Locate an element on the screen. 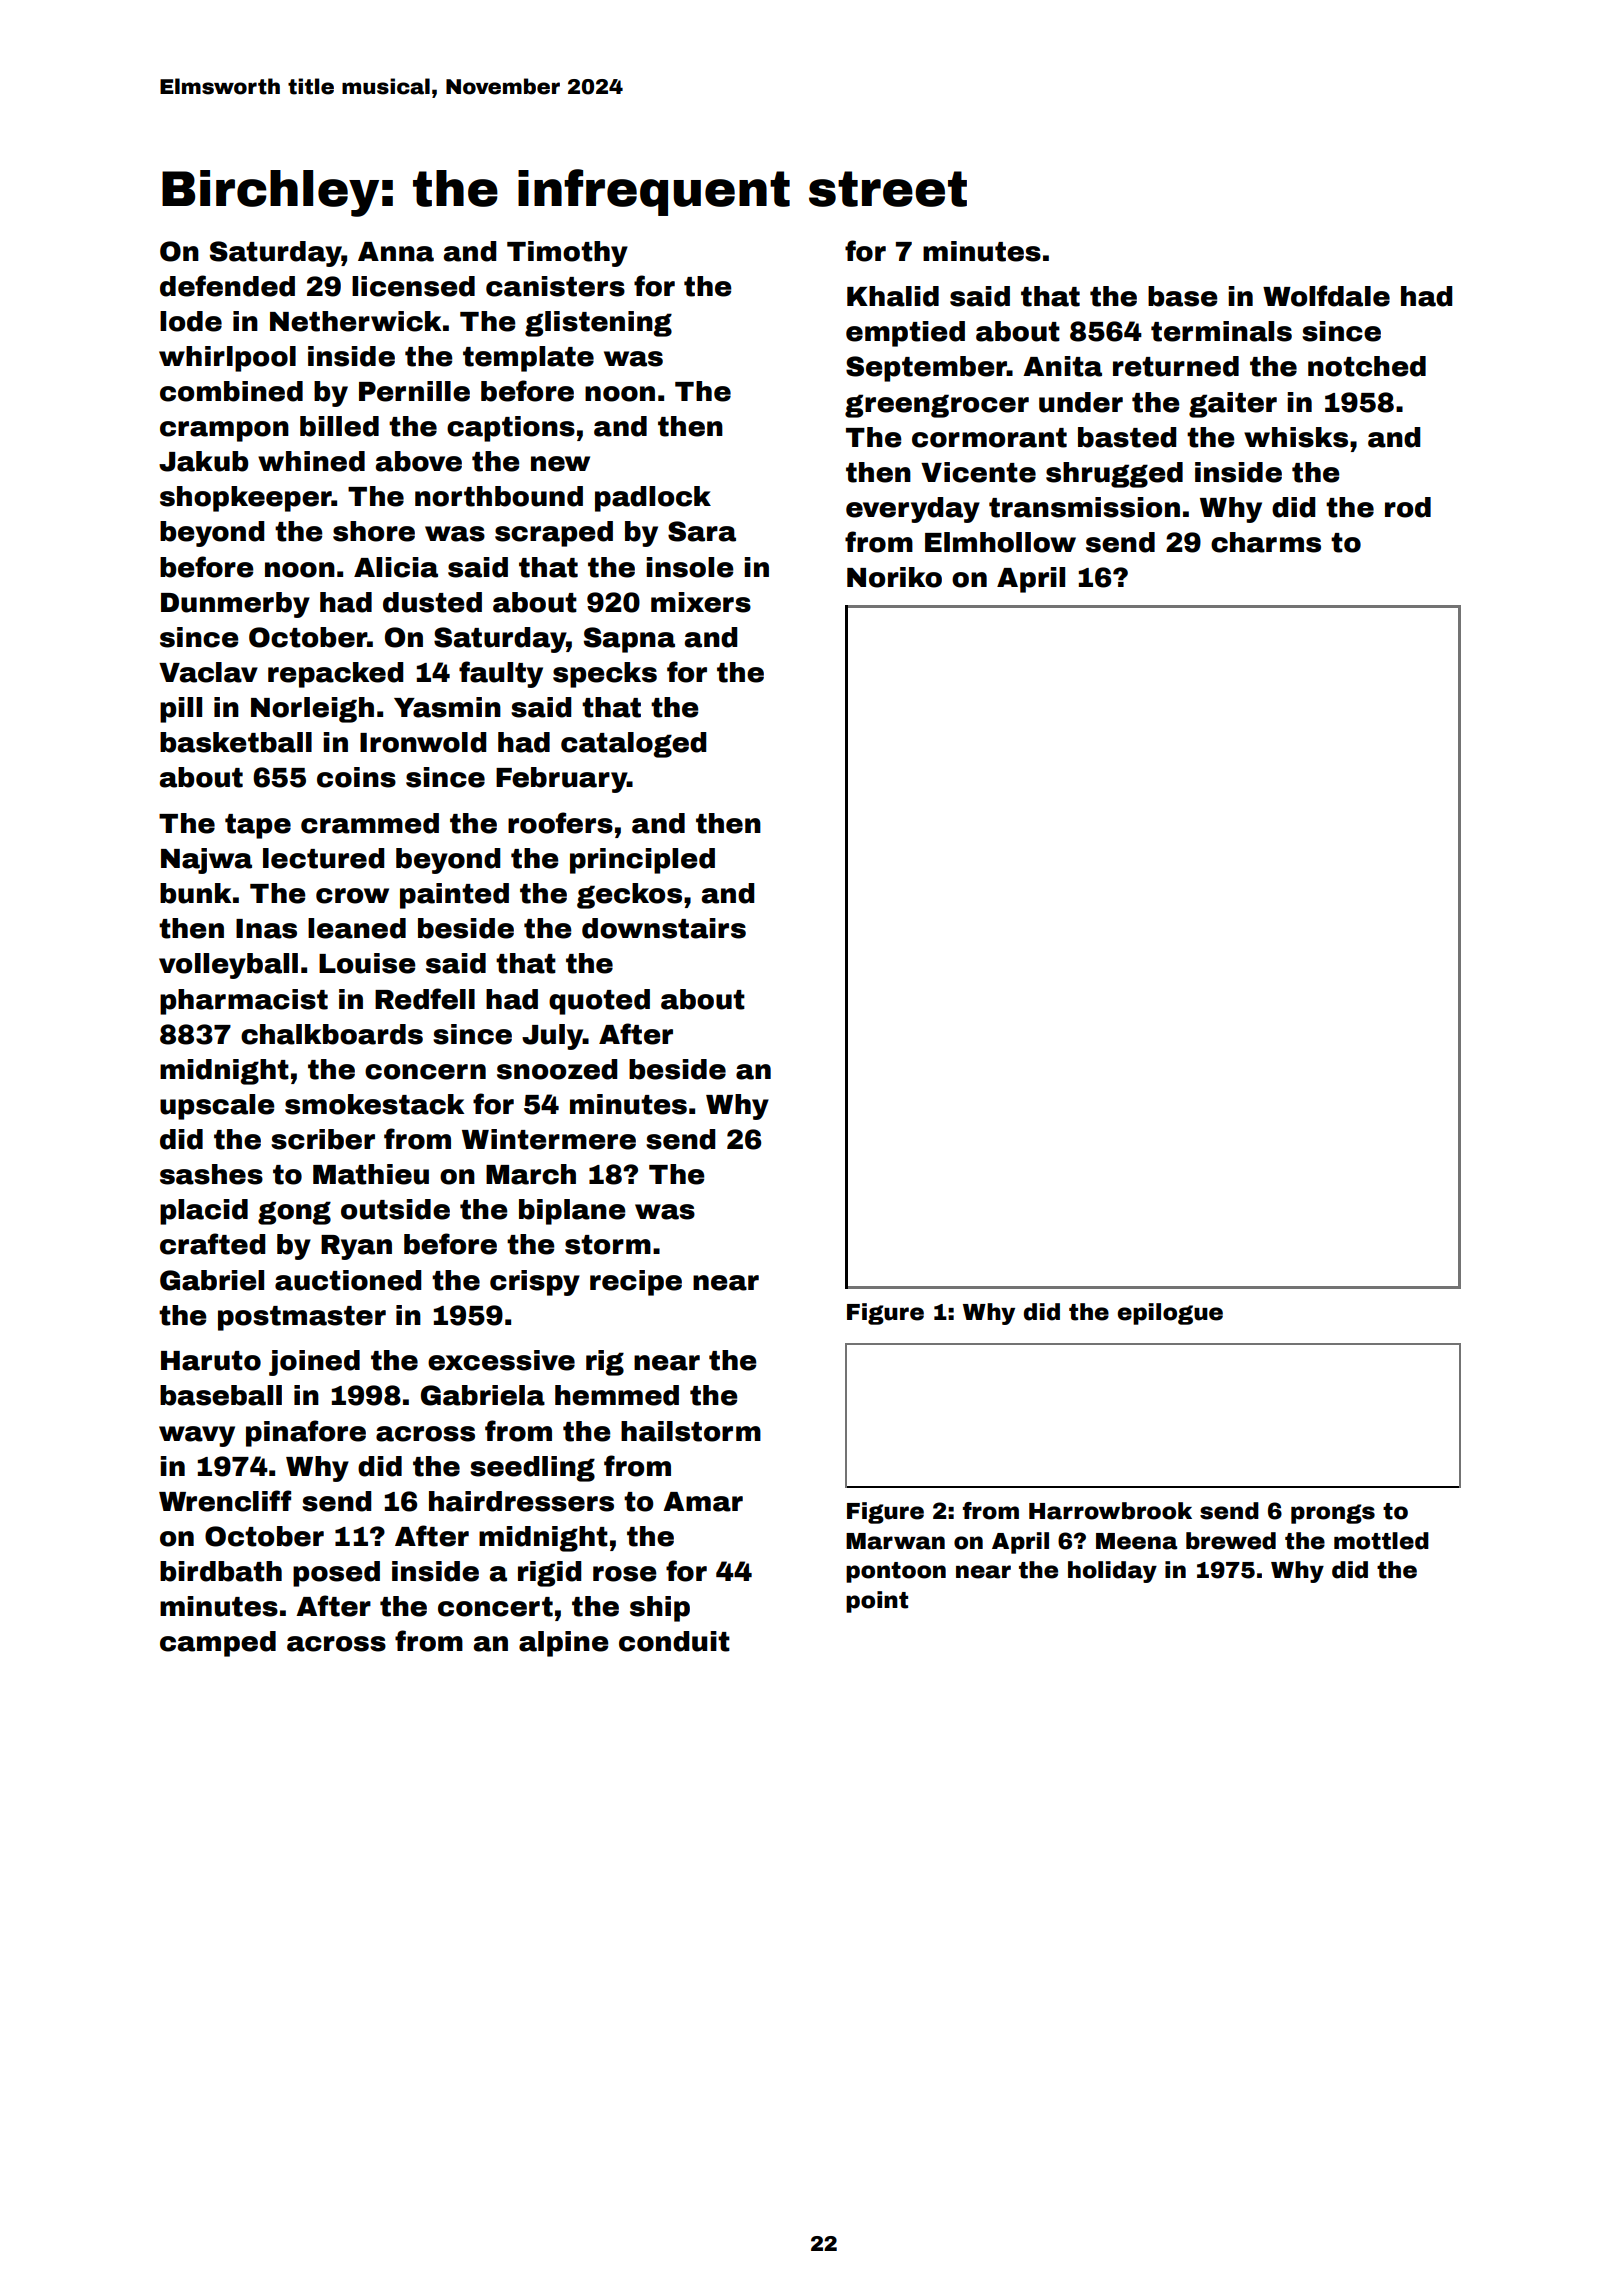 The image size is (1620, 2292). shrugged is located at coordinates (1114, 475).
